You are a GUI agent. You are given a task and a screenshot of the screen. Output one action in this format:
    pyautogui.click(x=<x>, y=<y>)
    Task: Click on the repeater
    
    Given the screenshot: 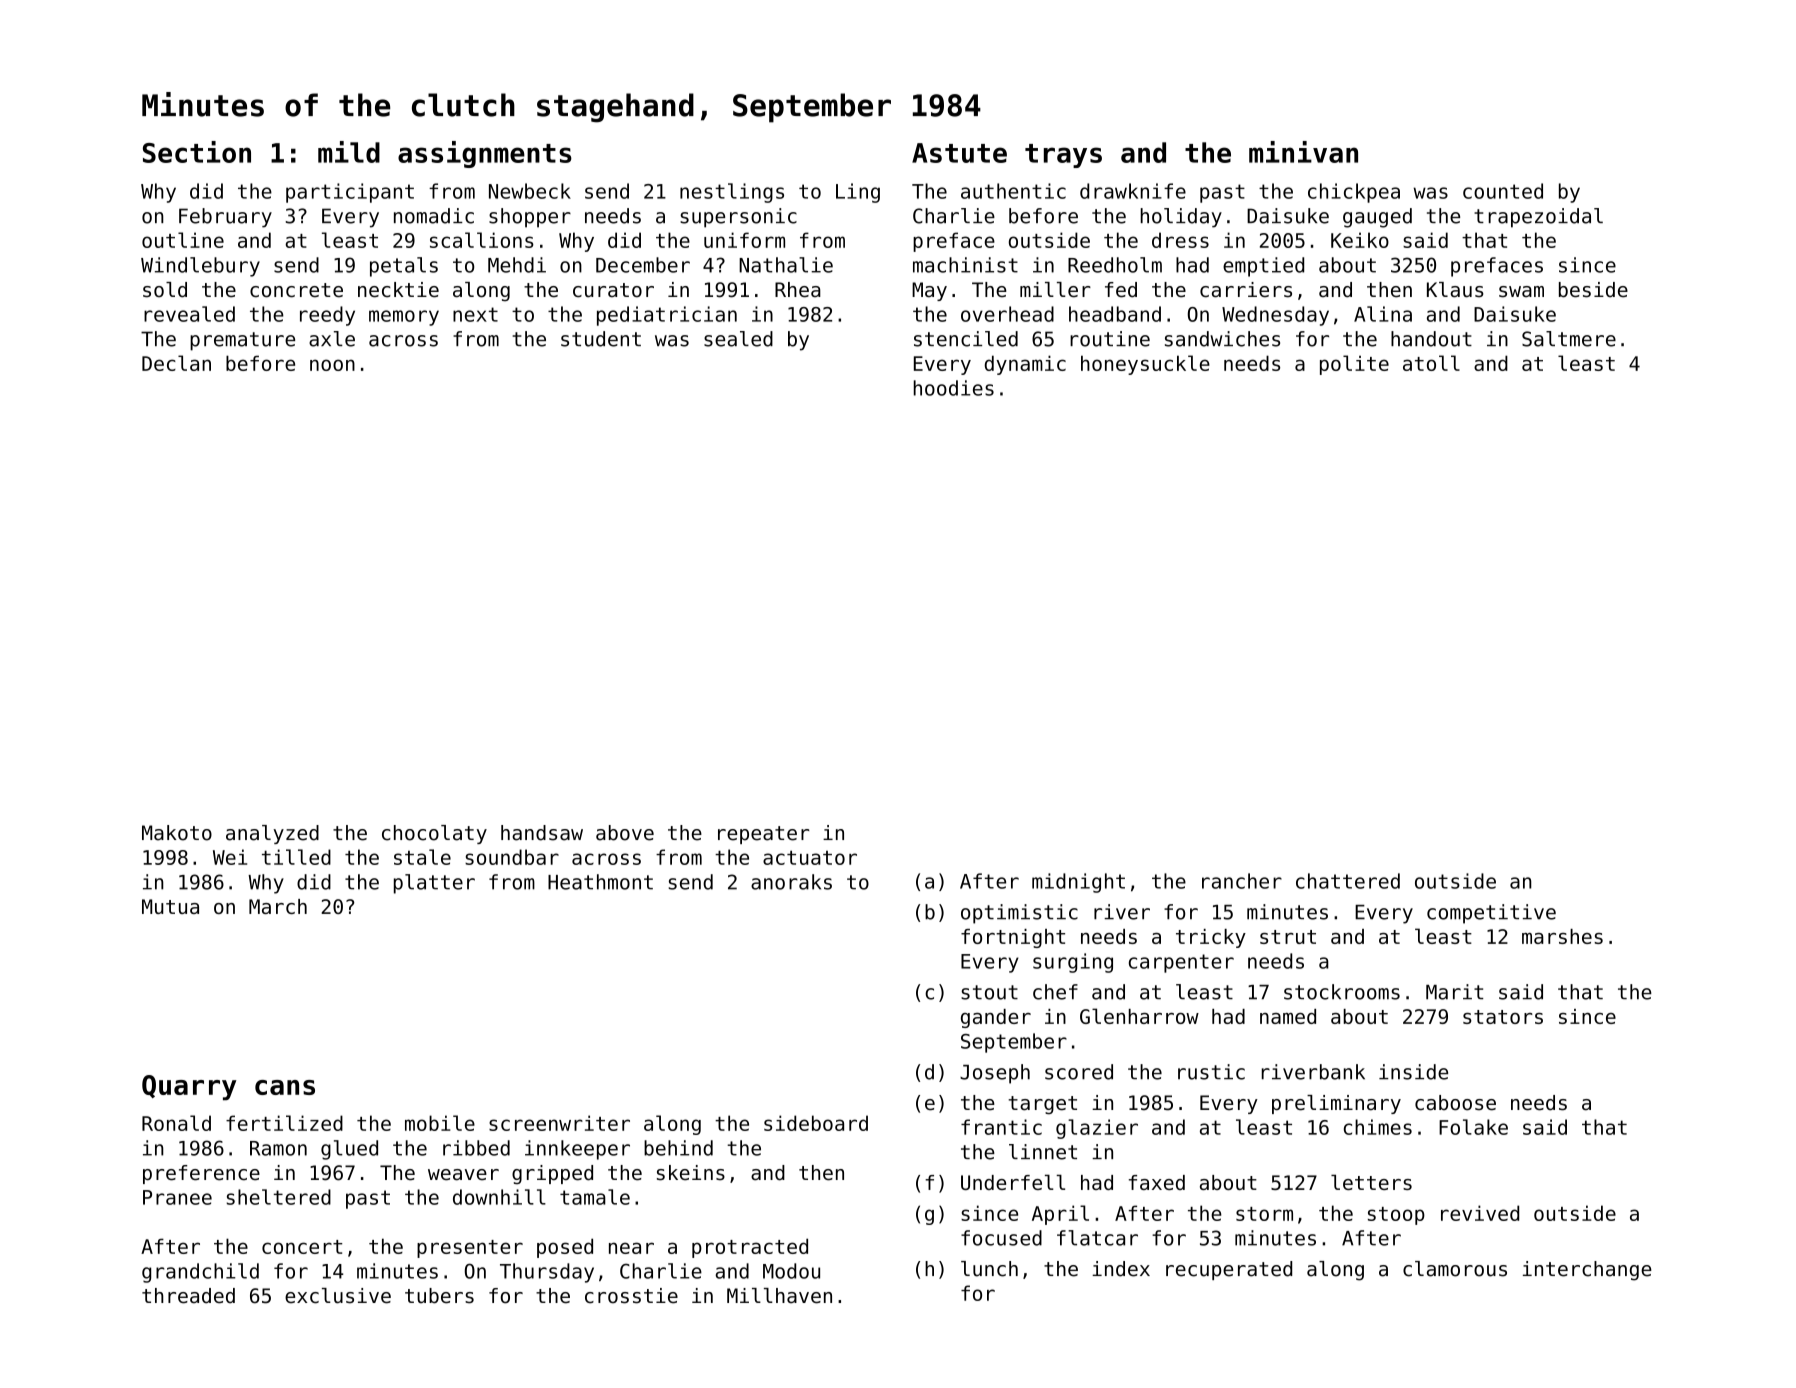 What is the action you would take?
    pyautogui.click(x=764, y=835)
